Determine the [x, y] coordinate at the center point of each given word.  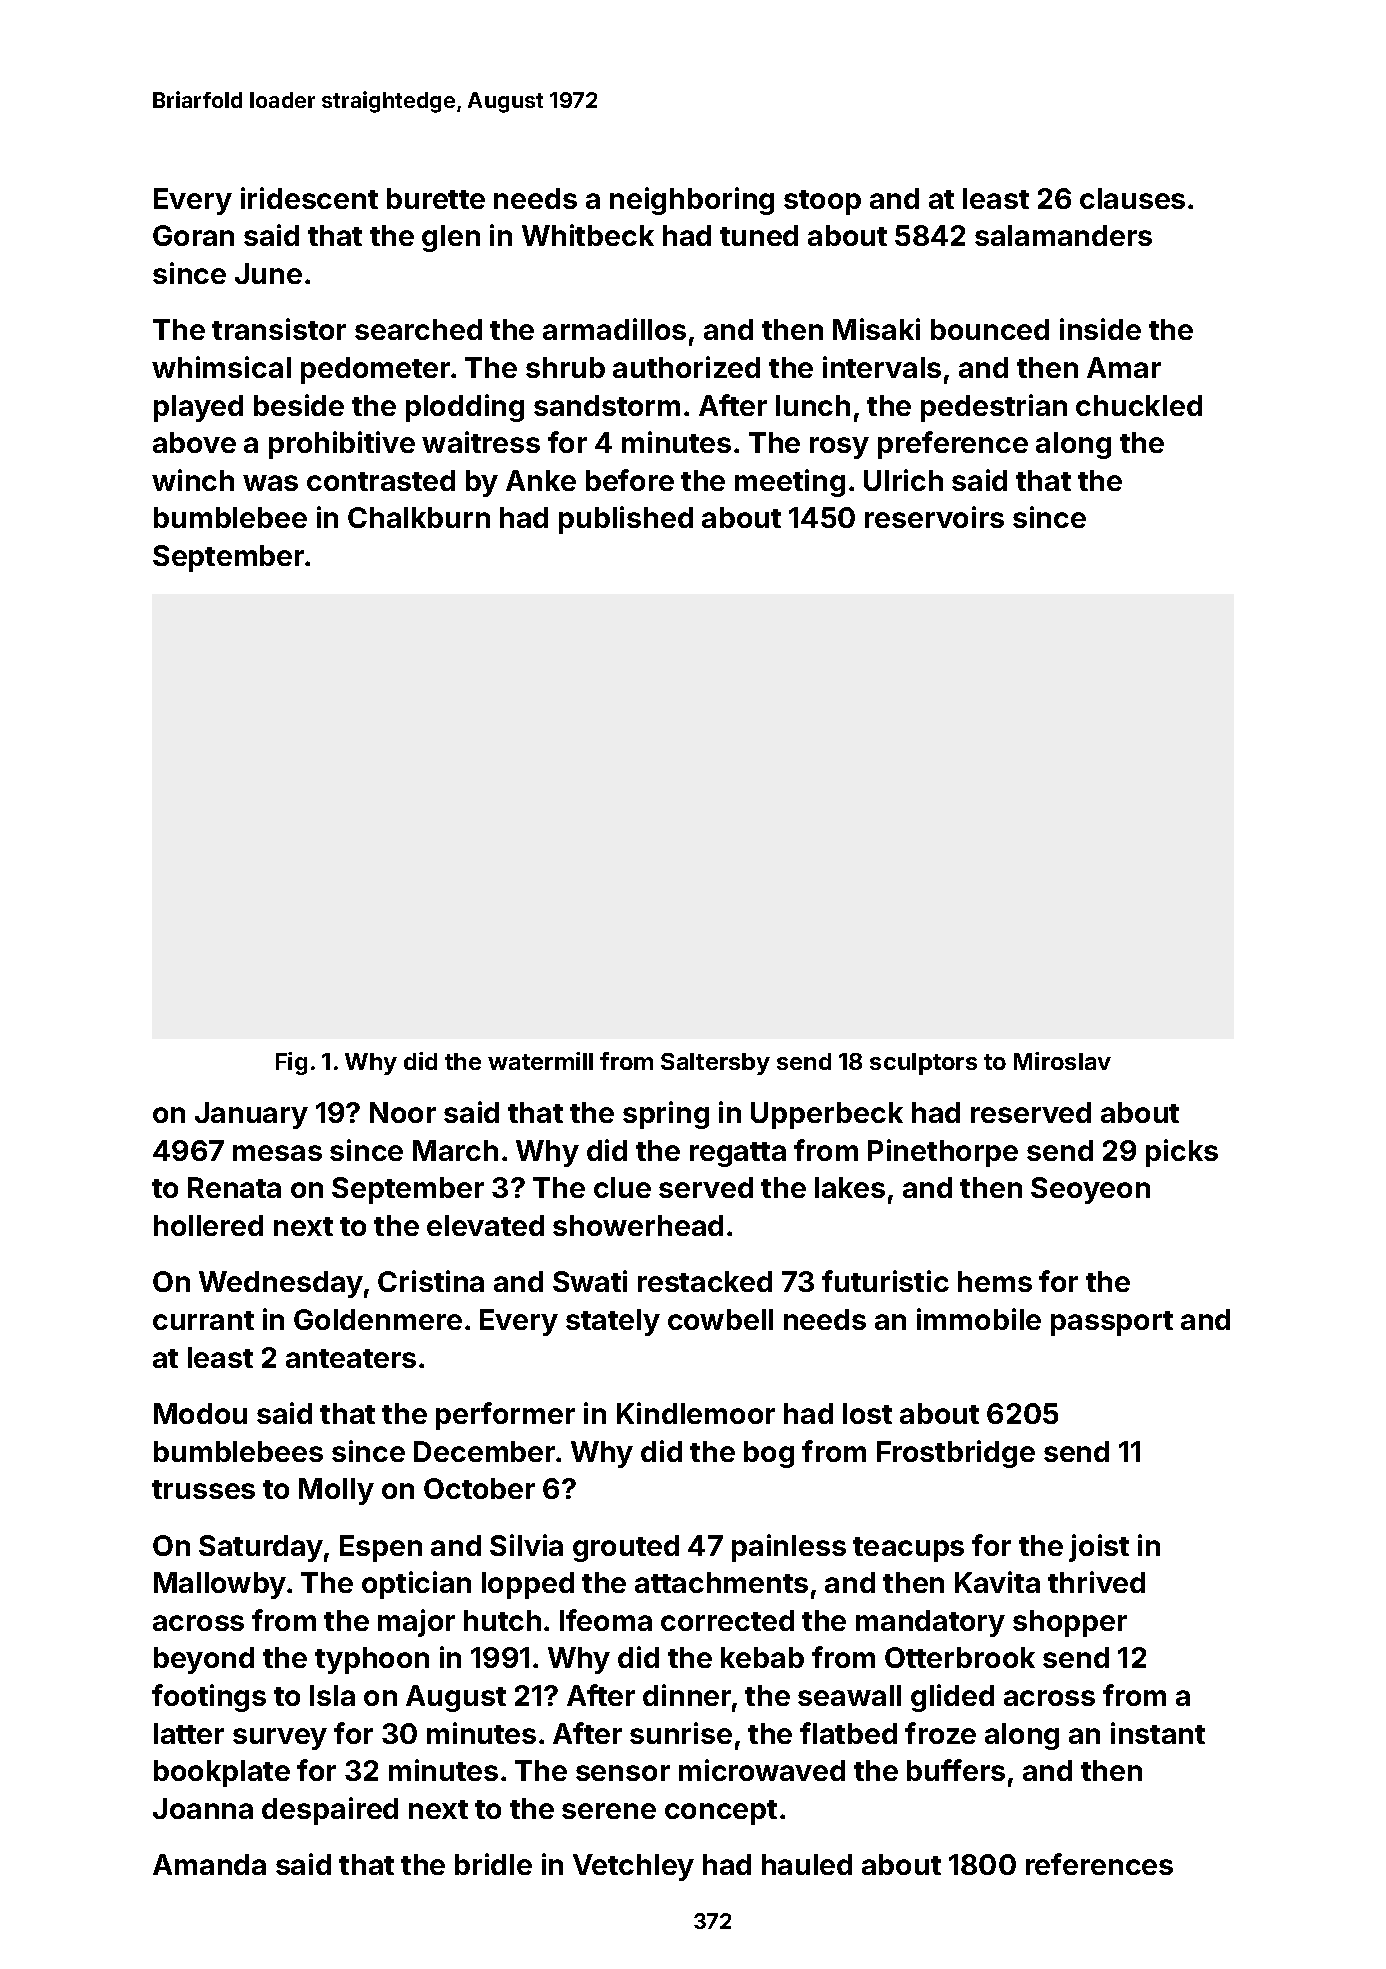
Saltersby [715, 1064]
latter [189, 1733]
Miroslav [1062, 1061]
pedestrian [994, 408]
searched [418, 329]
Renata [234, 1187]
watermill [540, 1061]
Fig [291, 1063]
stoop [822, 202]
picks [1182, 1153]
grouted [626, 1548]
